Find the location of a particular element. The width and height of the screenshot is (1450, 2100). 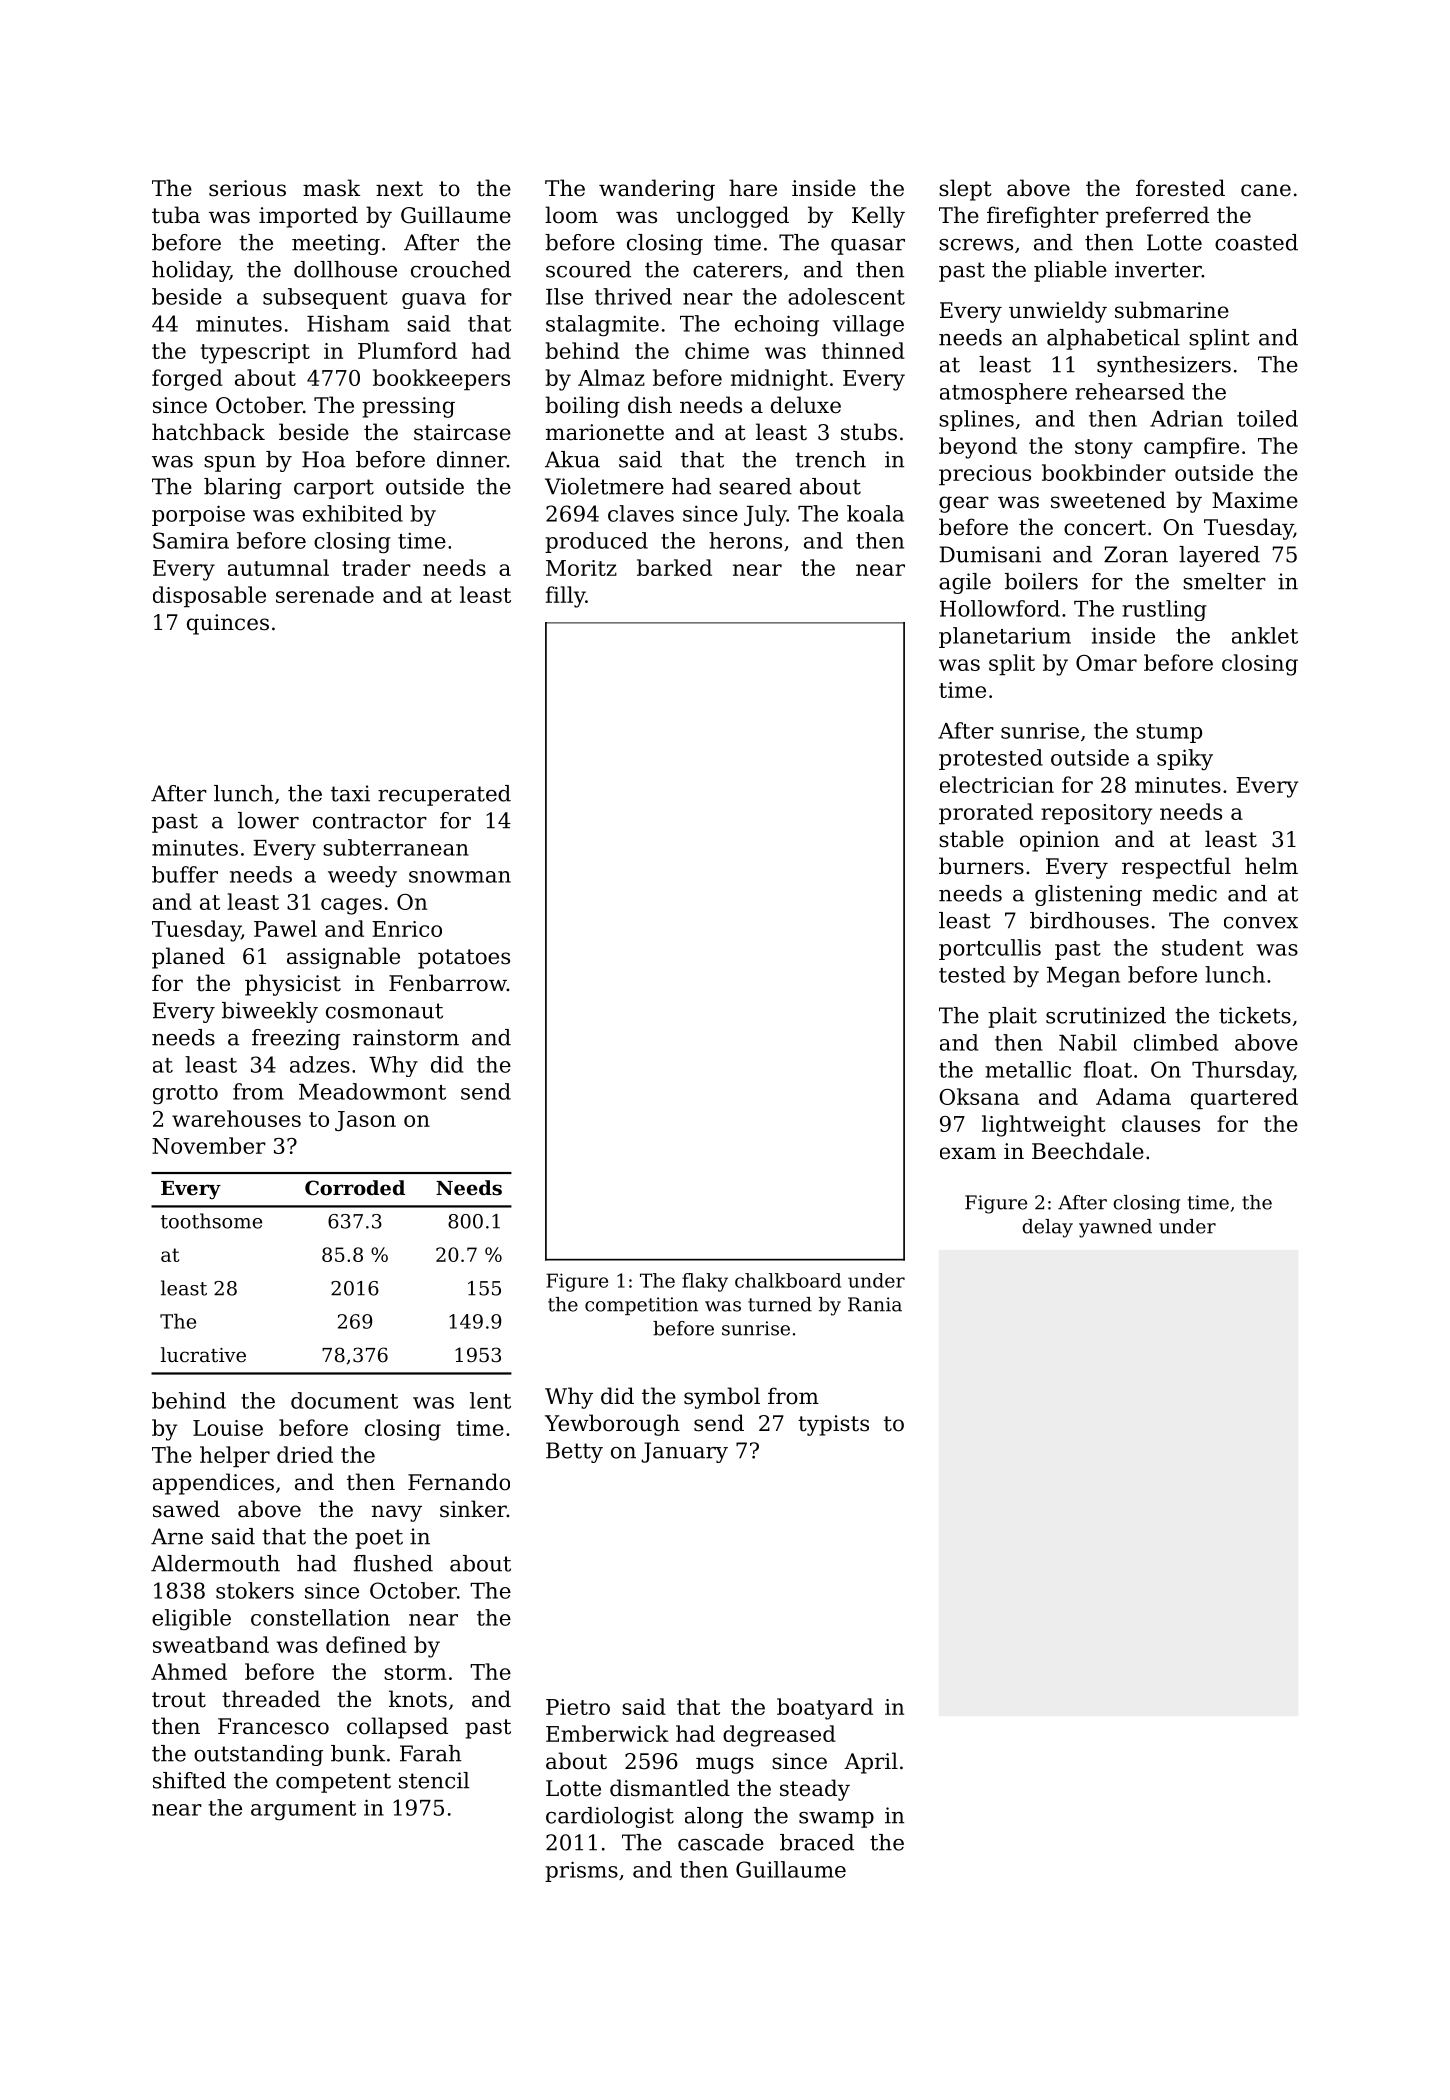

symbol is located at coordinates (722, 1398).
